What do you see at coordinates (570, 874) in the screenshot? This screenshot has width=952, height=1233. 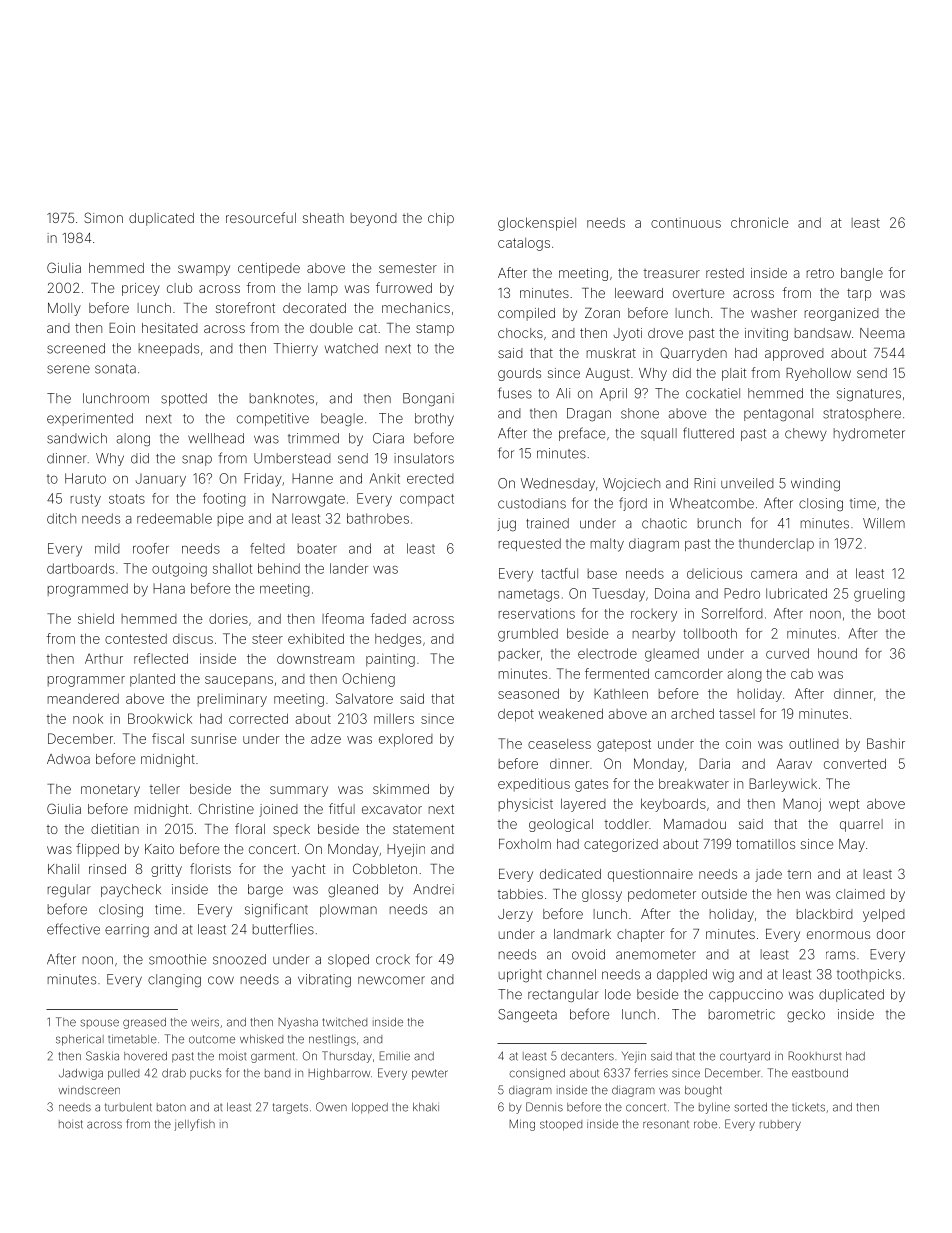 I see `dedicated` at bounding box center [570, 874].
